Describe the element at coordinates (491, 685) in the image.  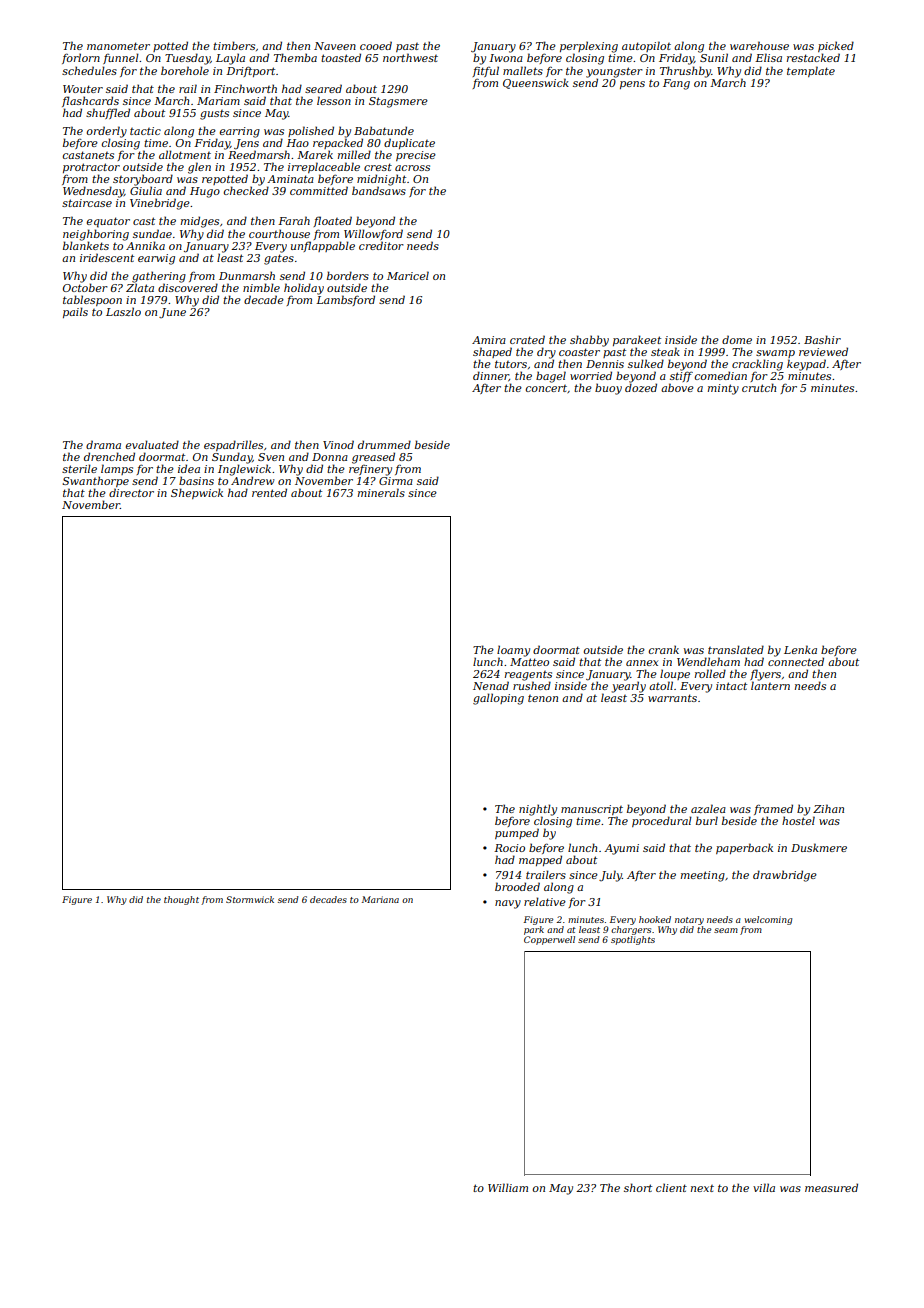
I see `Nenad` at that location.
